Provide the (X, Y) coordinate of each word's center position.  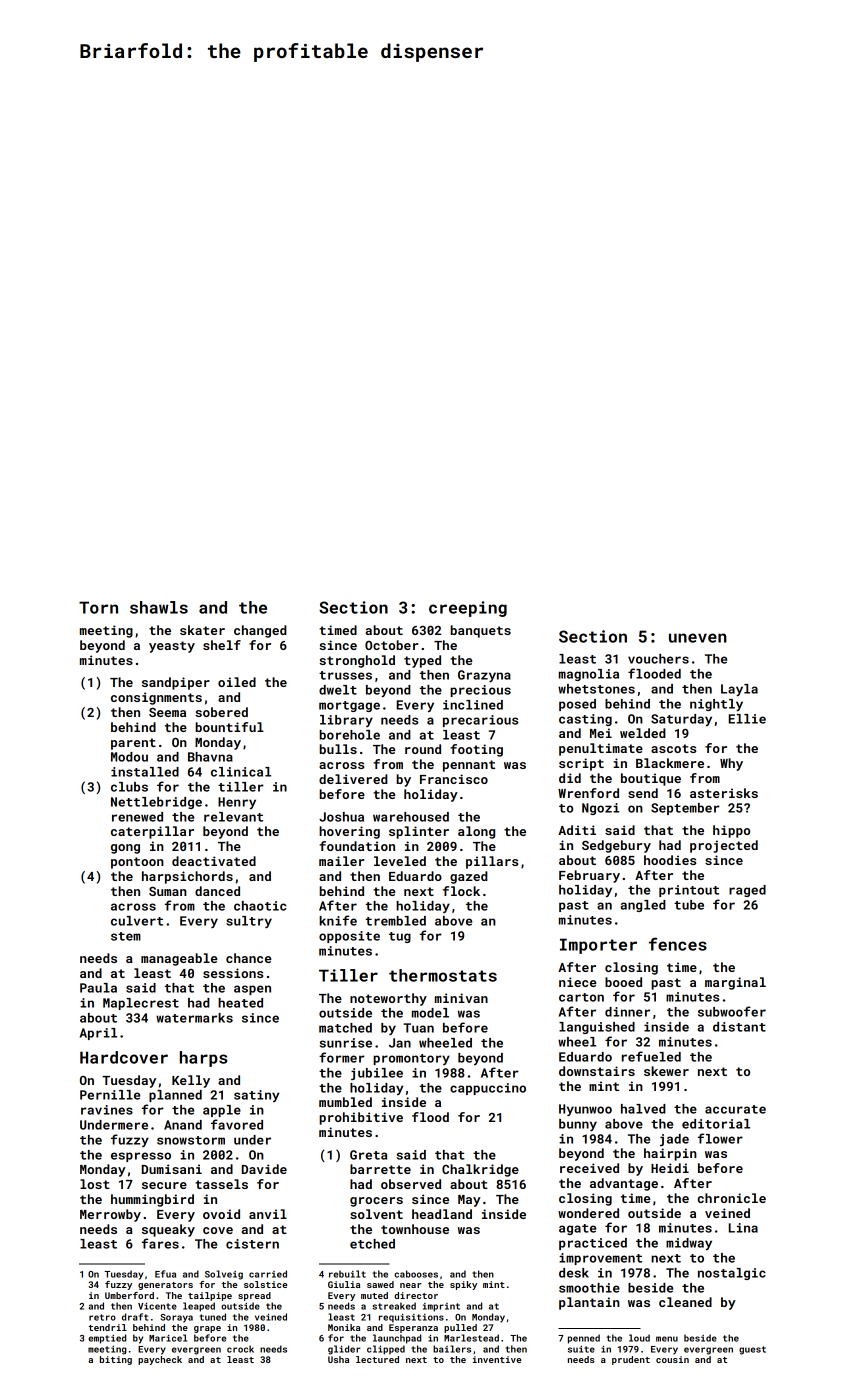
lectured (377, 1359)
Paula (98, 988)
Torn (98, 607)
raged (747, 891)
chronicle (731, 1198)
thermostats (443, 975)
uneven (698, 638)
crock (240, 1349)
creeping (468, 609)
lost (95, 1184)
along (476, 832)
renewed (137, 817)
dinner (627, 1012)
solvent (376, 1214)
